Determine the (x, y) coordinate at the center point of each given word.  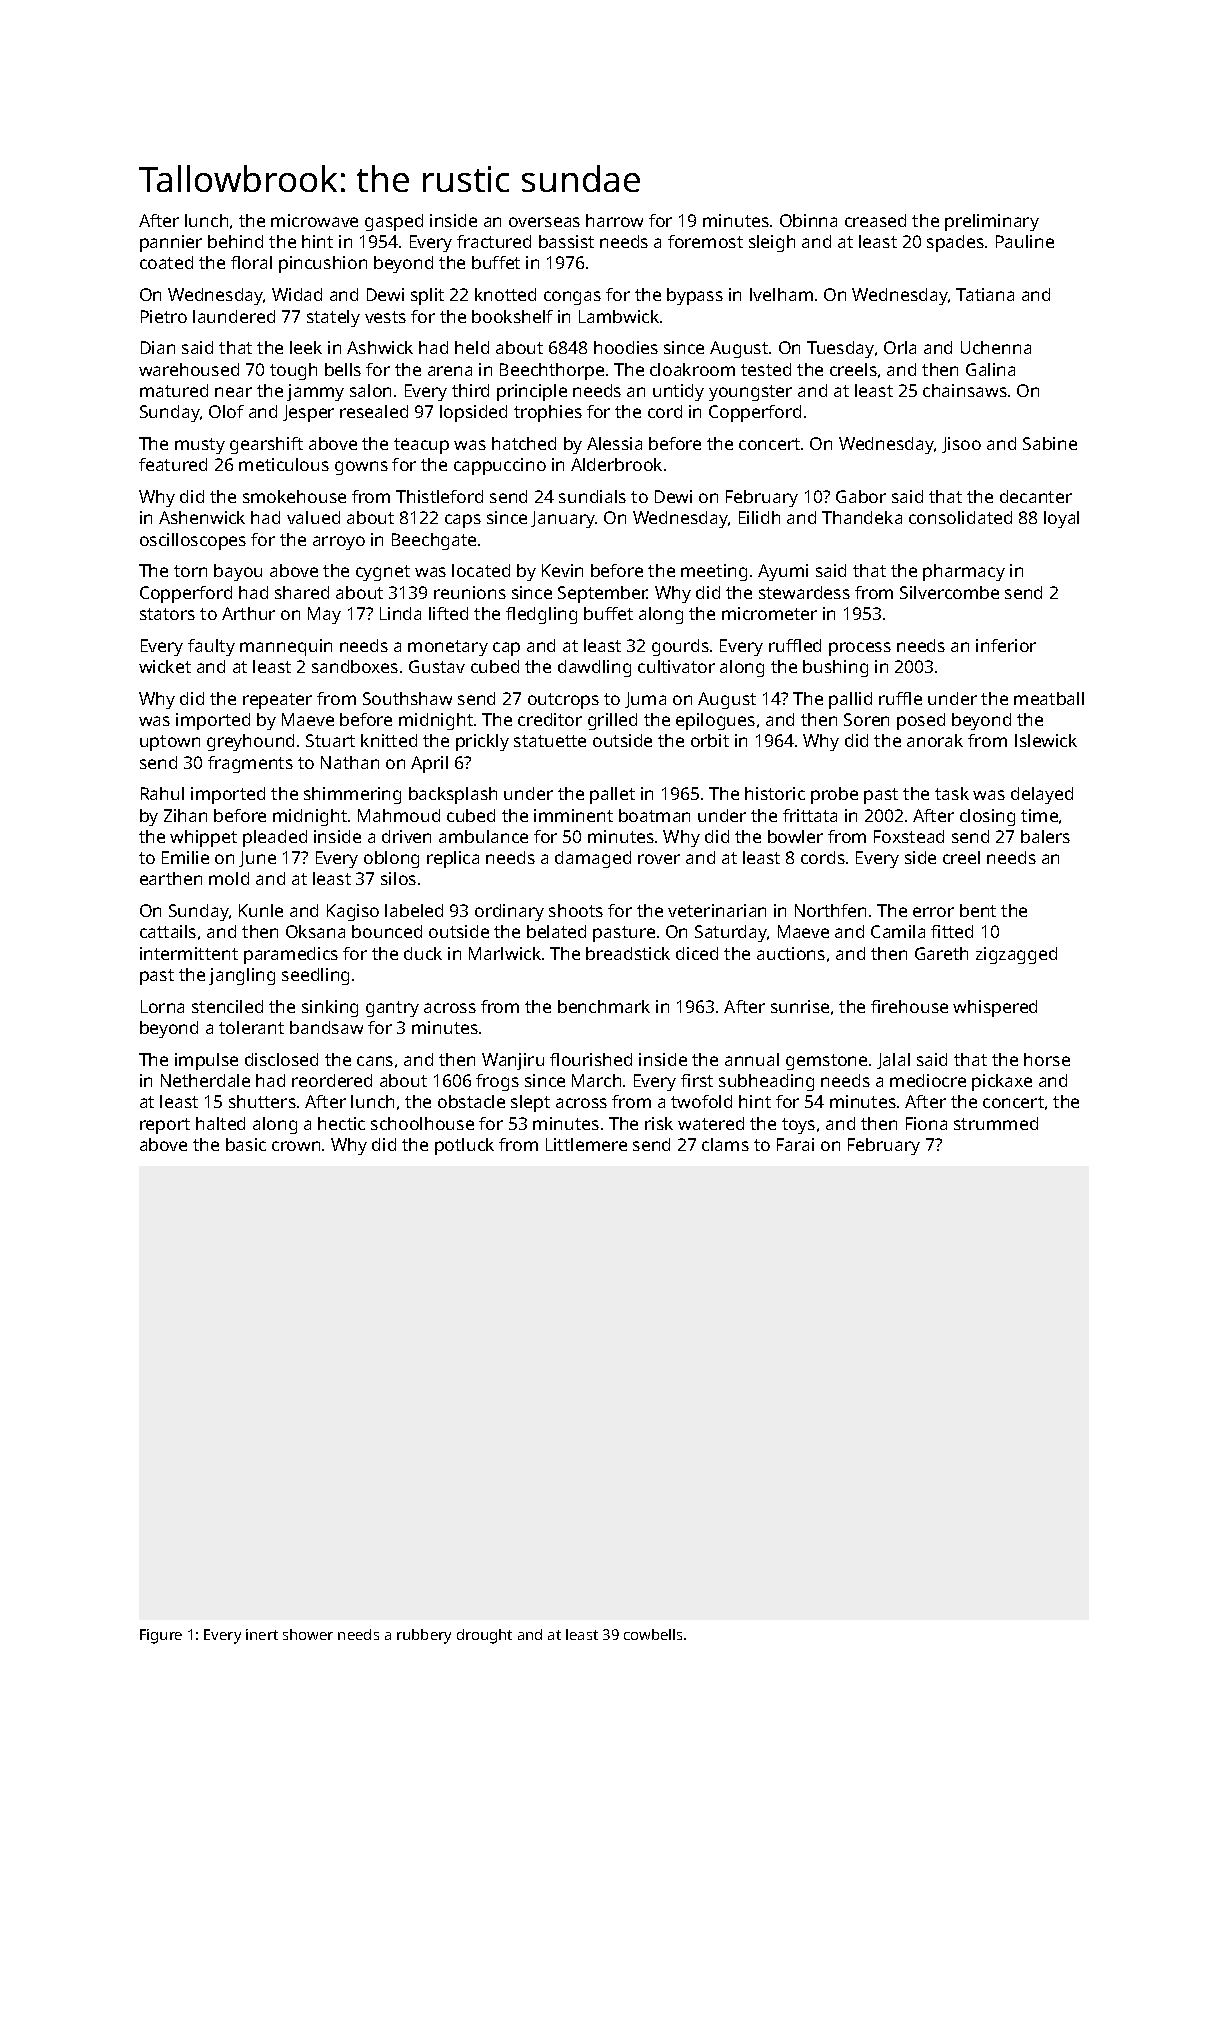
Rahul (162, 793)
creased (875, 220)
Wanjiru (513, 1061)
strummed (996, 1123)
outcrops (563, 701)
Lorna (162, 1006)
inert (262, 1634)
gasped (394, 222)
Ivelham (781, 294)
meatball (1049, 698)
